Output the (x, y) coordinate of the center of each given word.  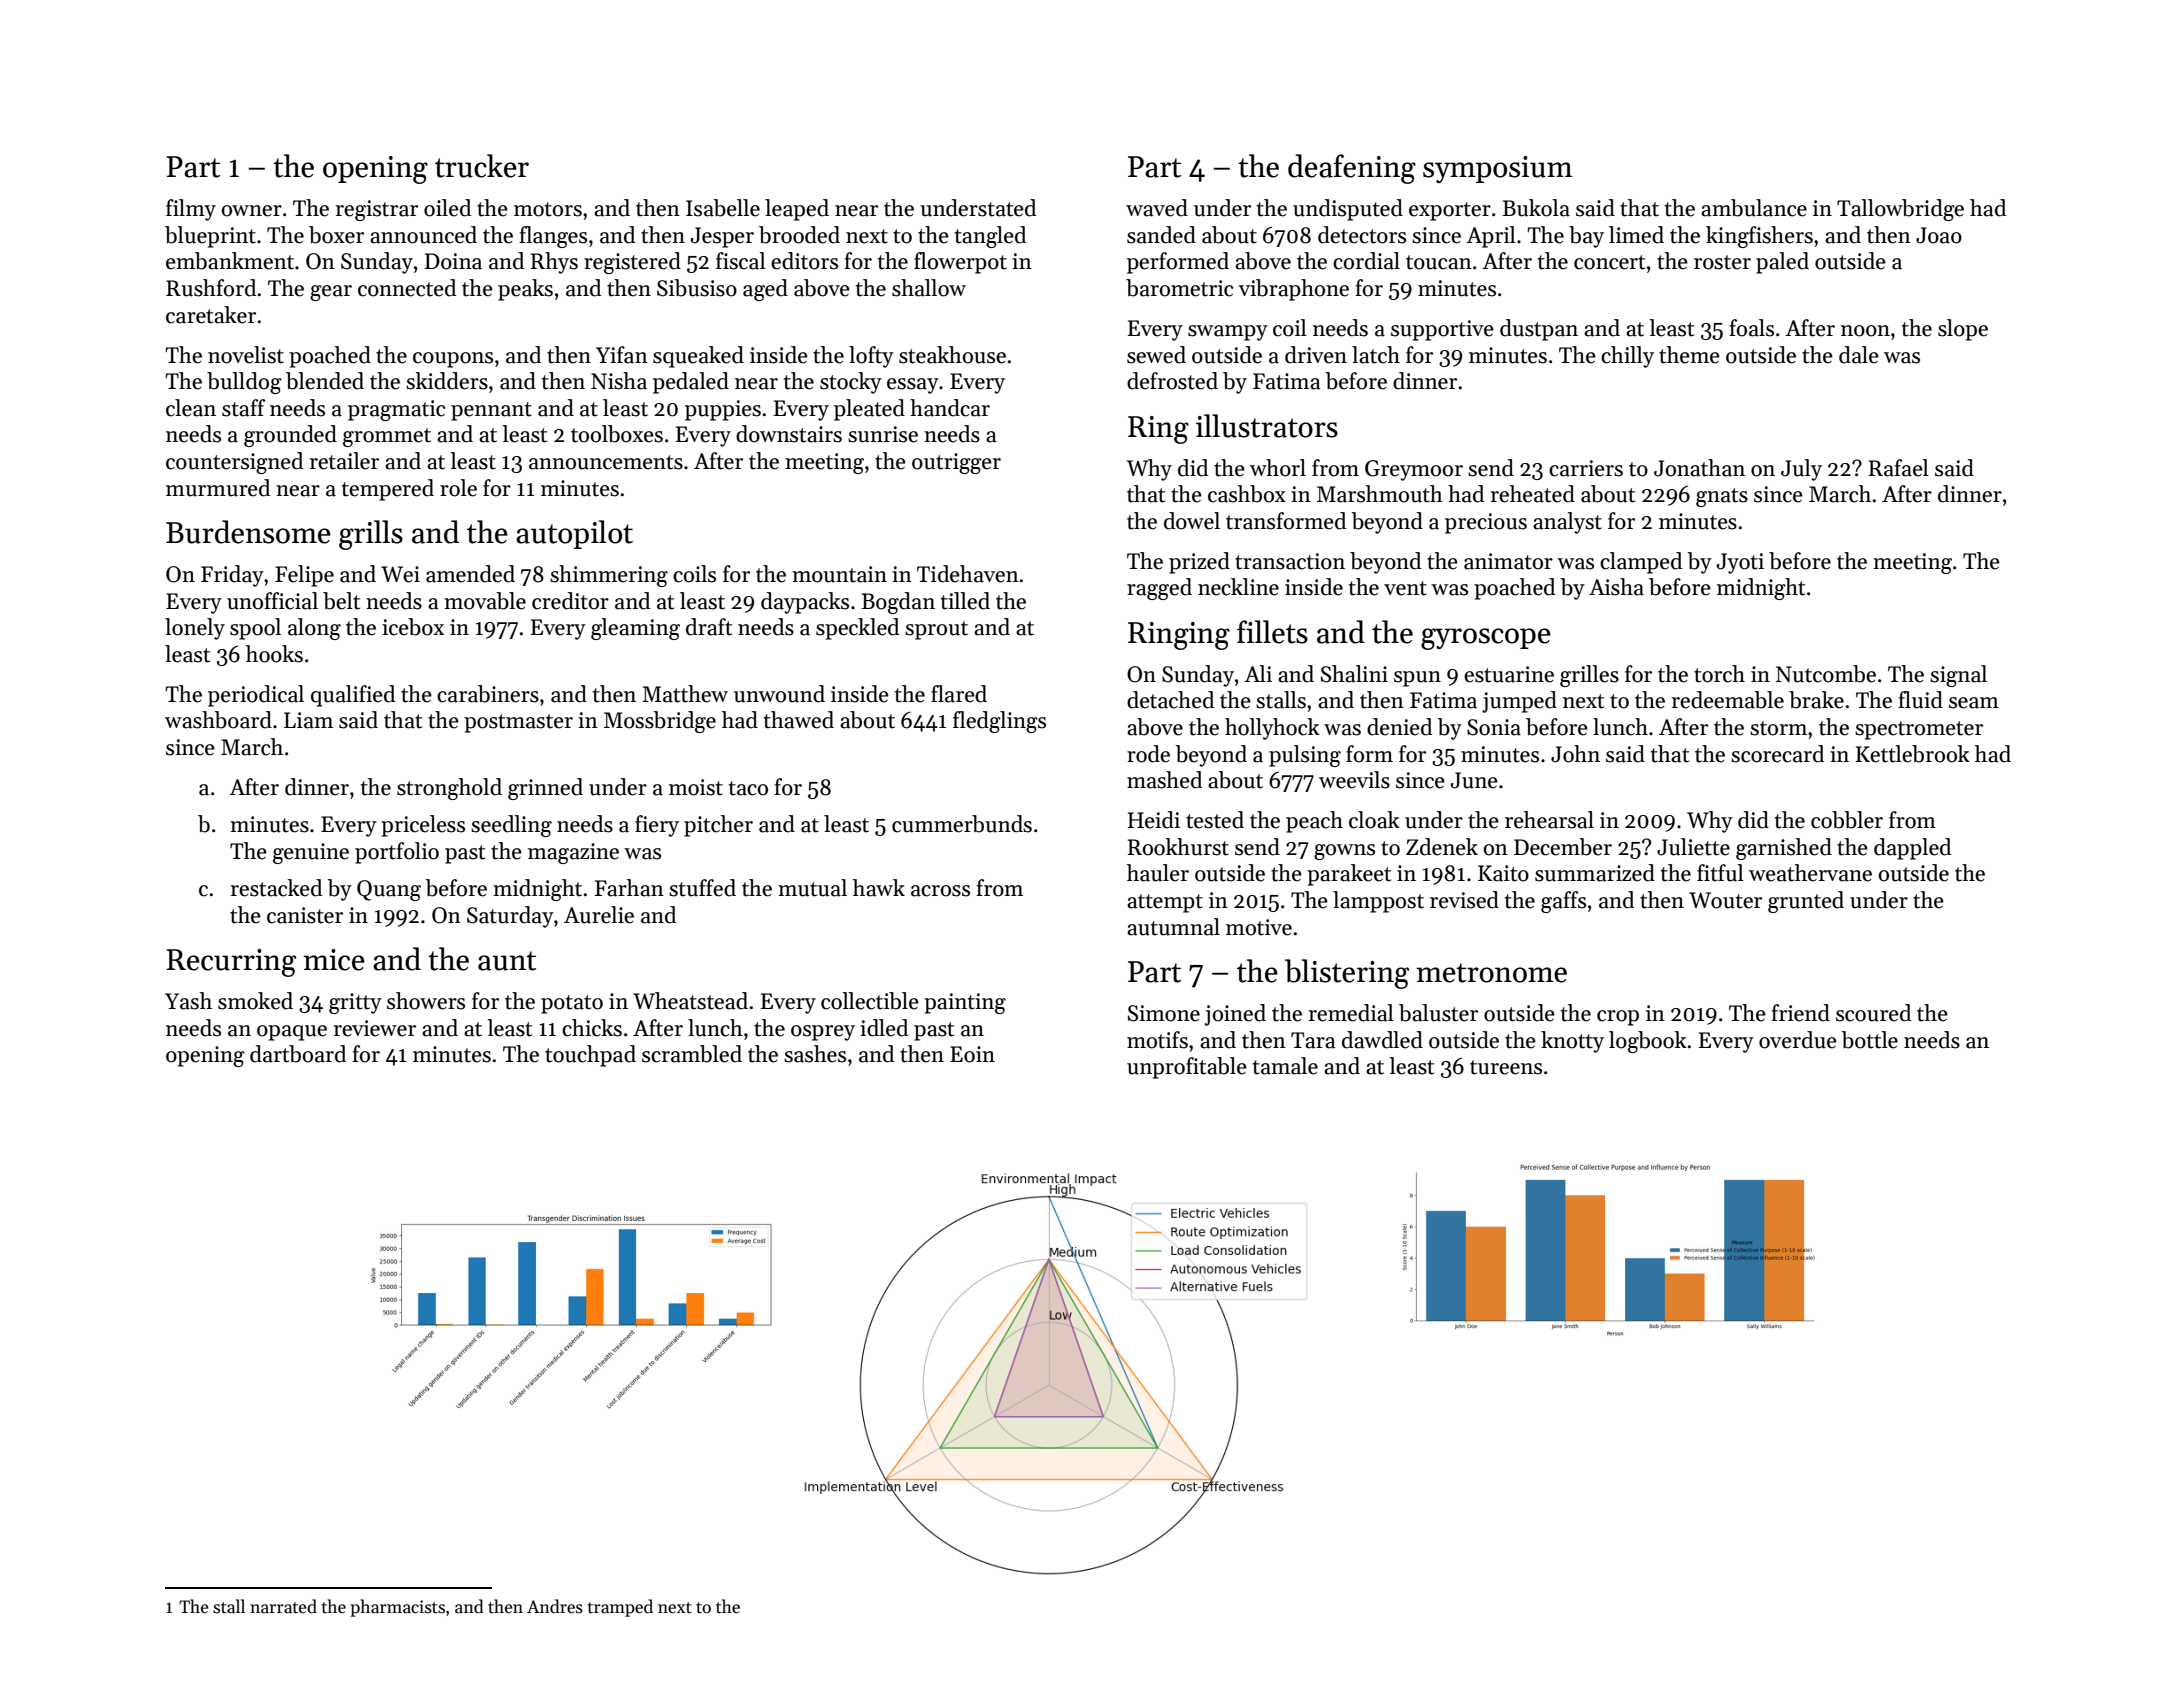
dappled (1912, 849)
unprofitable (1187, 1068)
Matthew (685, 694)
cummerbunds (962, 824)
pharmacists (397, 1608)
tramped (620, 1608)
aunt (507, 961)
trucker (482, 166)
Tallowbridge (1900, 210)
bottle (1869, 1040)
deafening (1352, 169)
